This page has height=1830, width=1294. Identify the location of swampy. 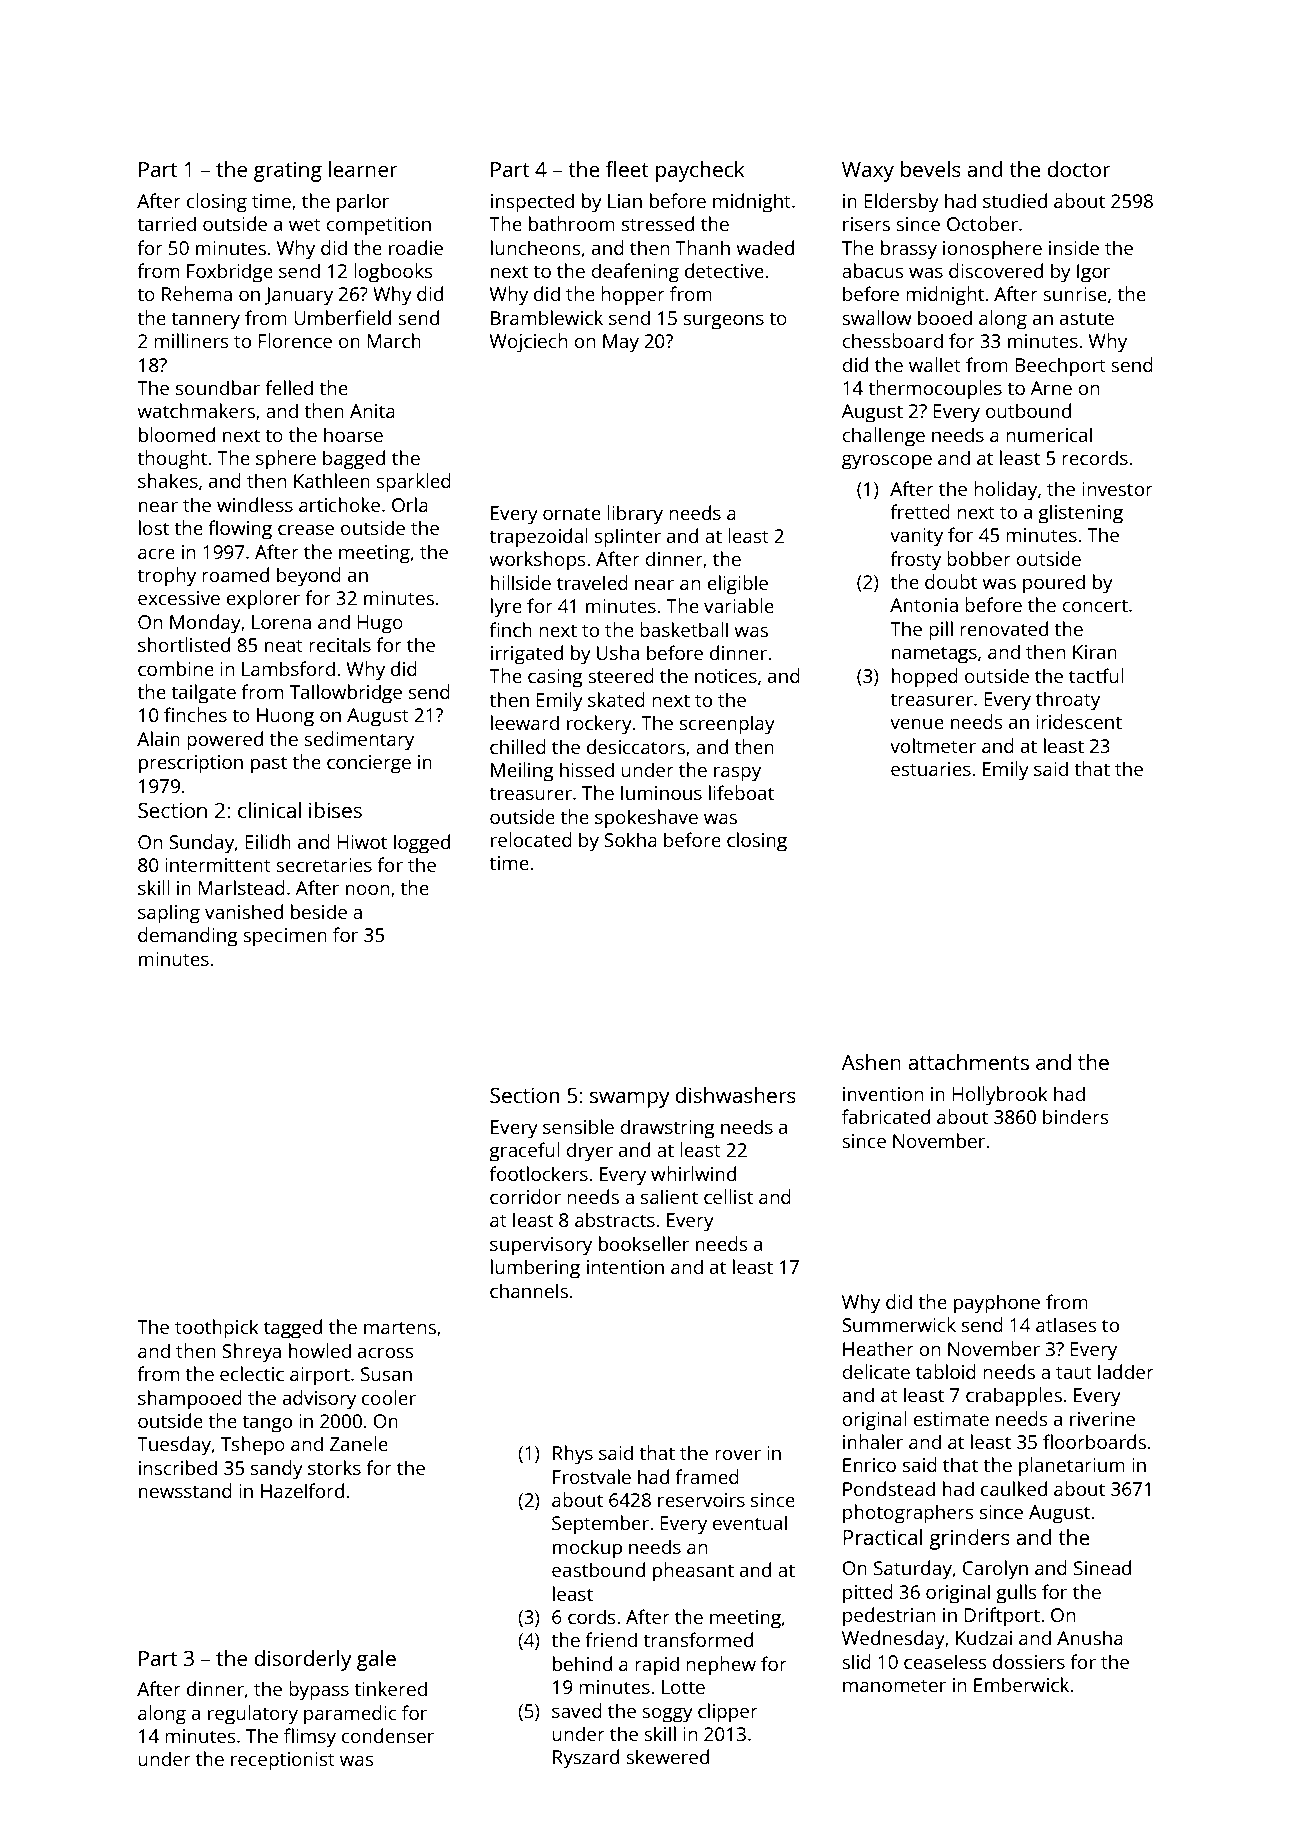
(630, 1099).
